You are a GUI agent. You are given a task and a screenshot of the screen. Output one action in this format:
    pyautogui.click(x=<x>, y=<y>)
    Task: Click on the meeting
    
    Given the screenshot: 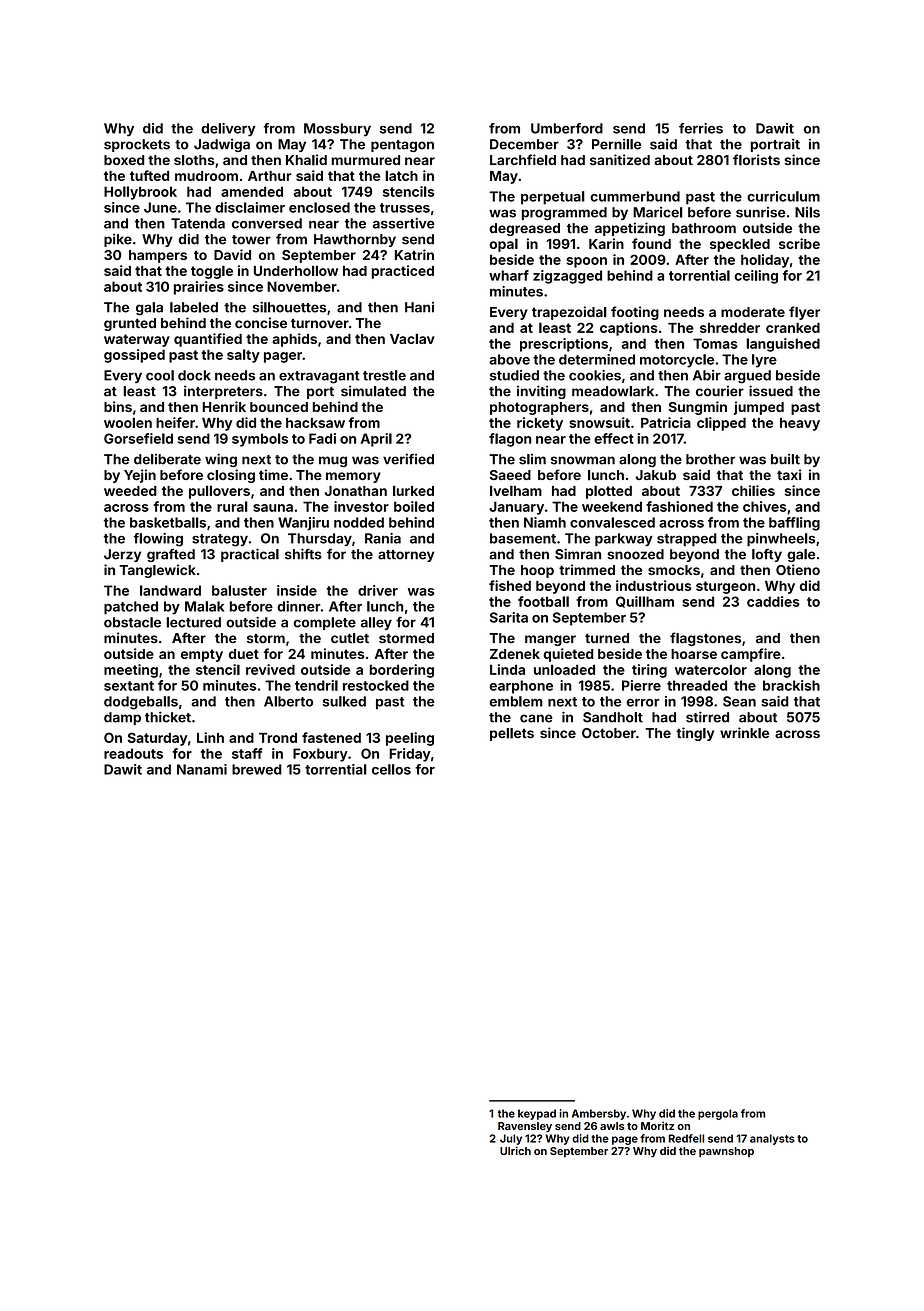 What is the action you would take?
    pyautogui.click(x=131, y=671)
